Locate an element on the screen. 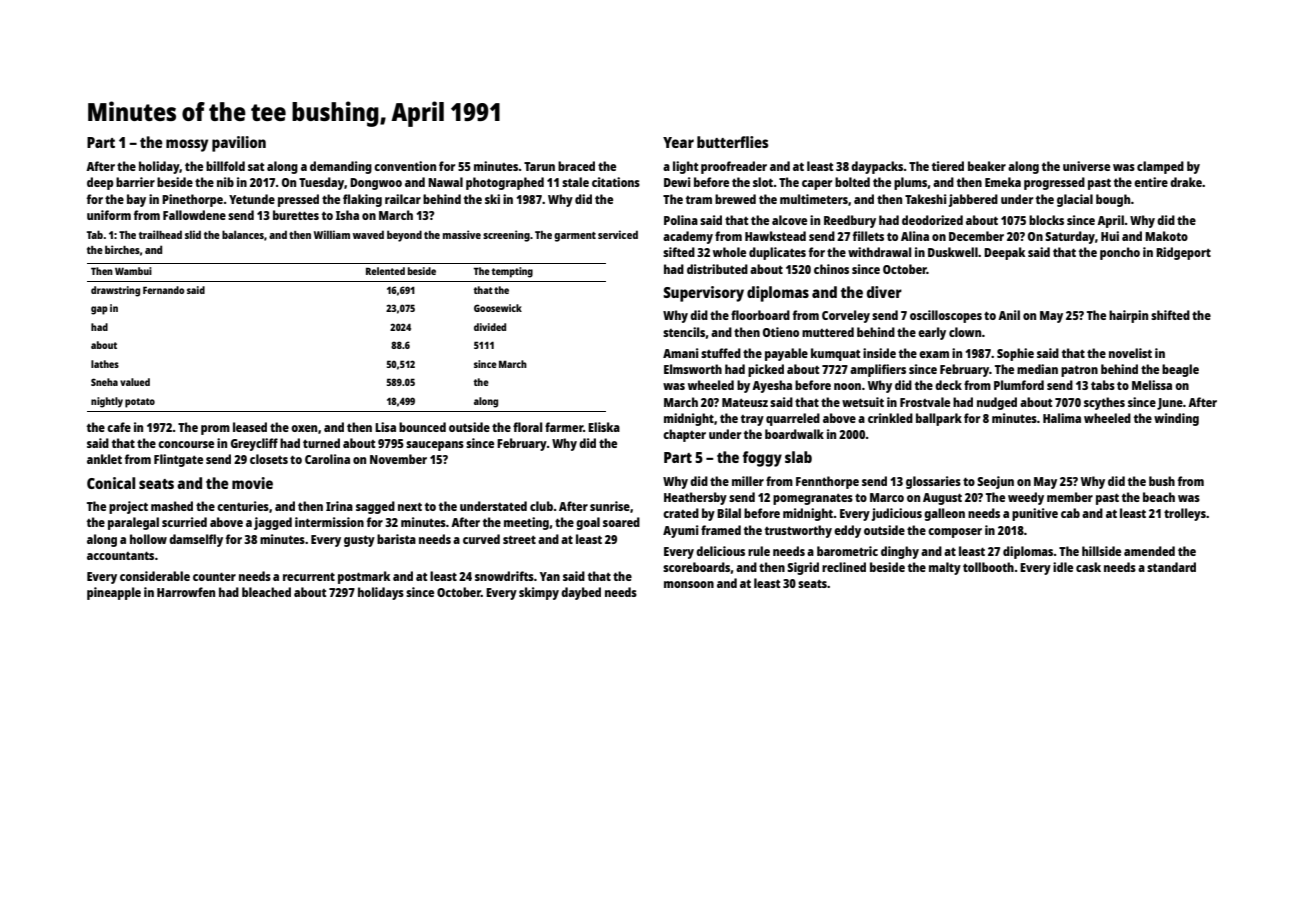 Image resolution: width=1308 pixels, height=924 pixels. pineapple is located at coordinates (114, 593).
